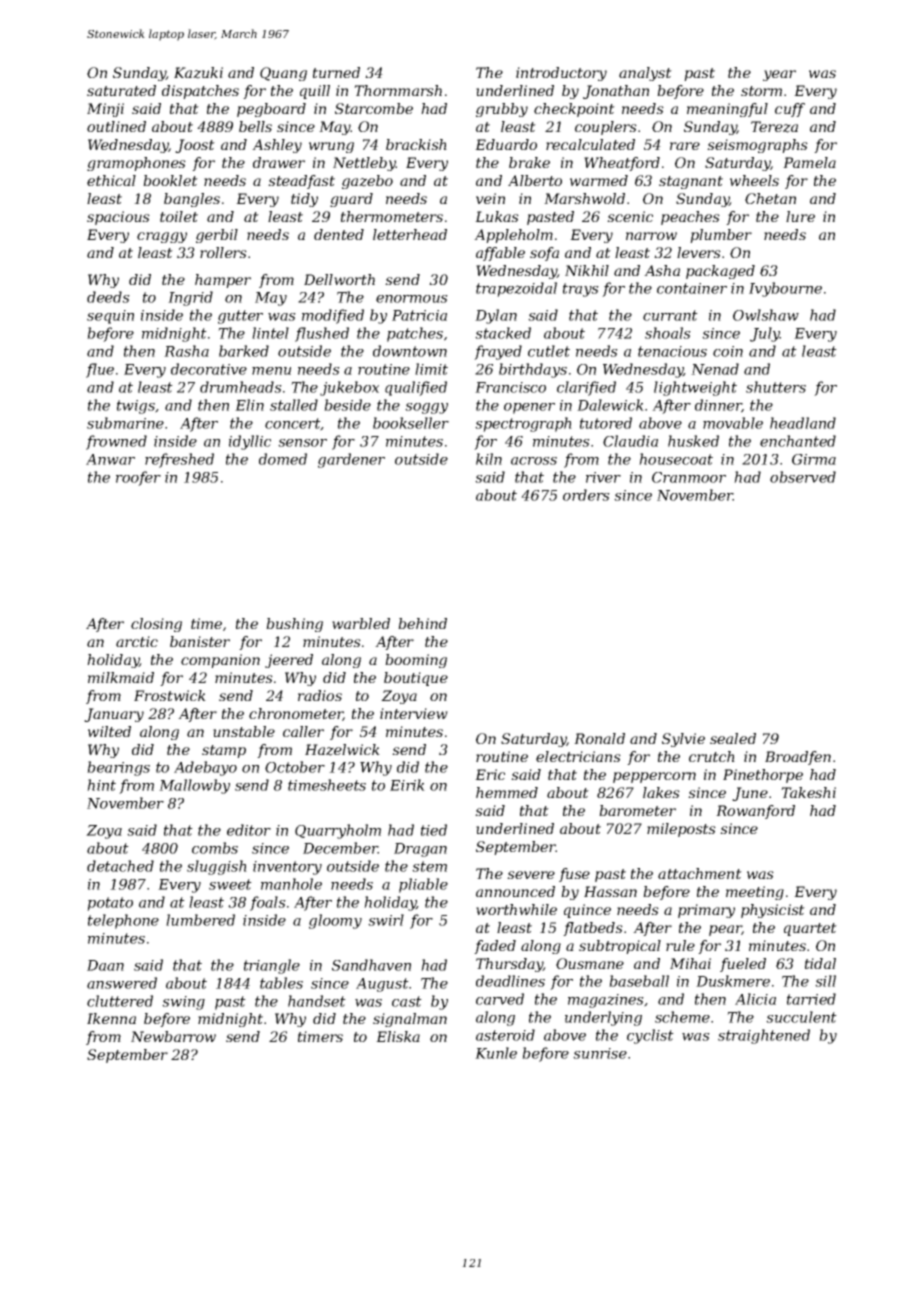 The image size is (924, 1308). I want to click on hamper, so click(223, 281).
